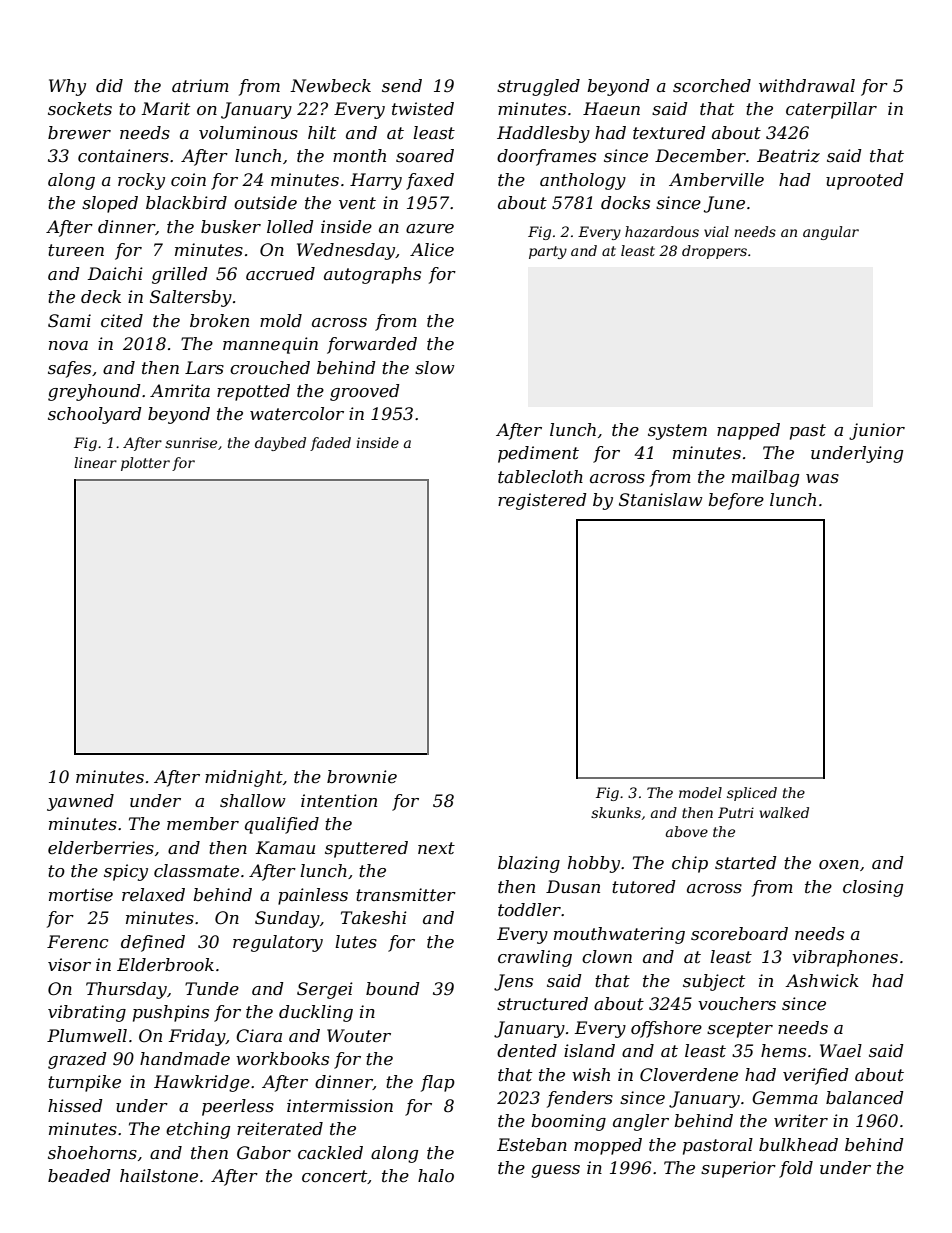 The width and height of the screenshot is (952, 1233). What do you see at coordinates (712, 86) in the screenshot?
I see `scorched` at bounding box center [712, 86].
